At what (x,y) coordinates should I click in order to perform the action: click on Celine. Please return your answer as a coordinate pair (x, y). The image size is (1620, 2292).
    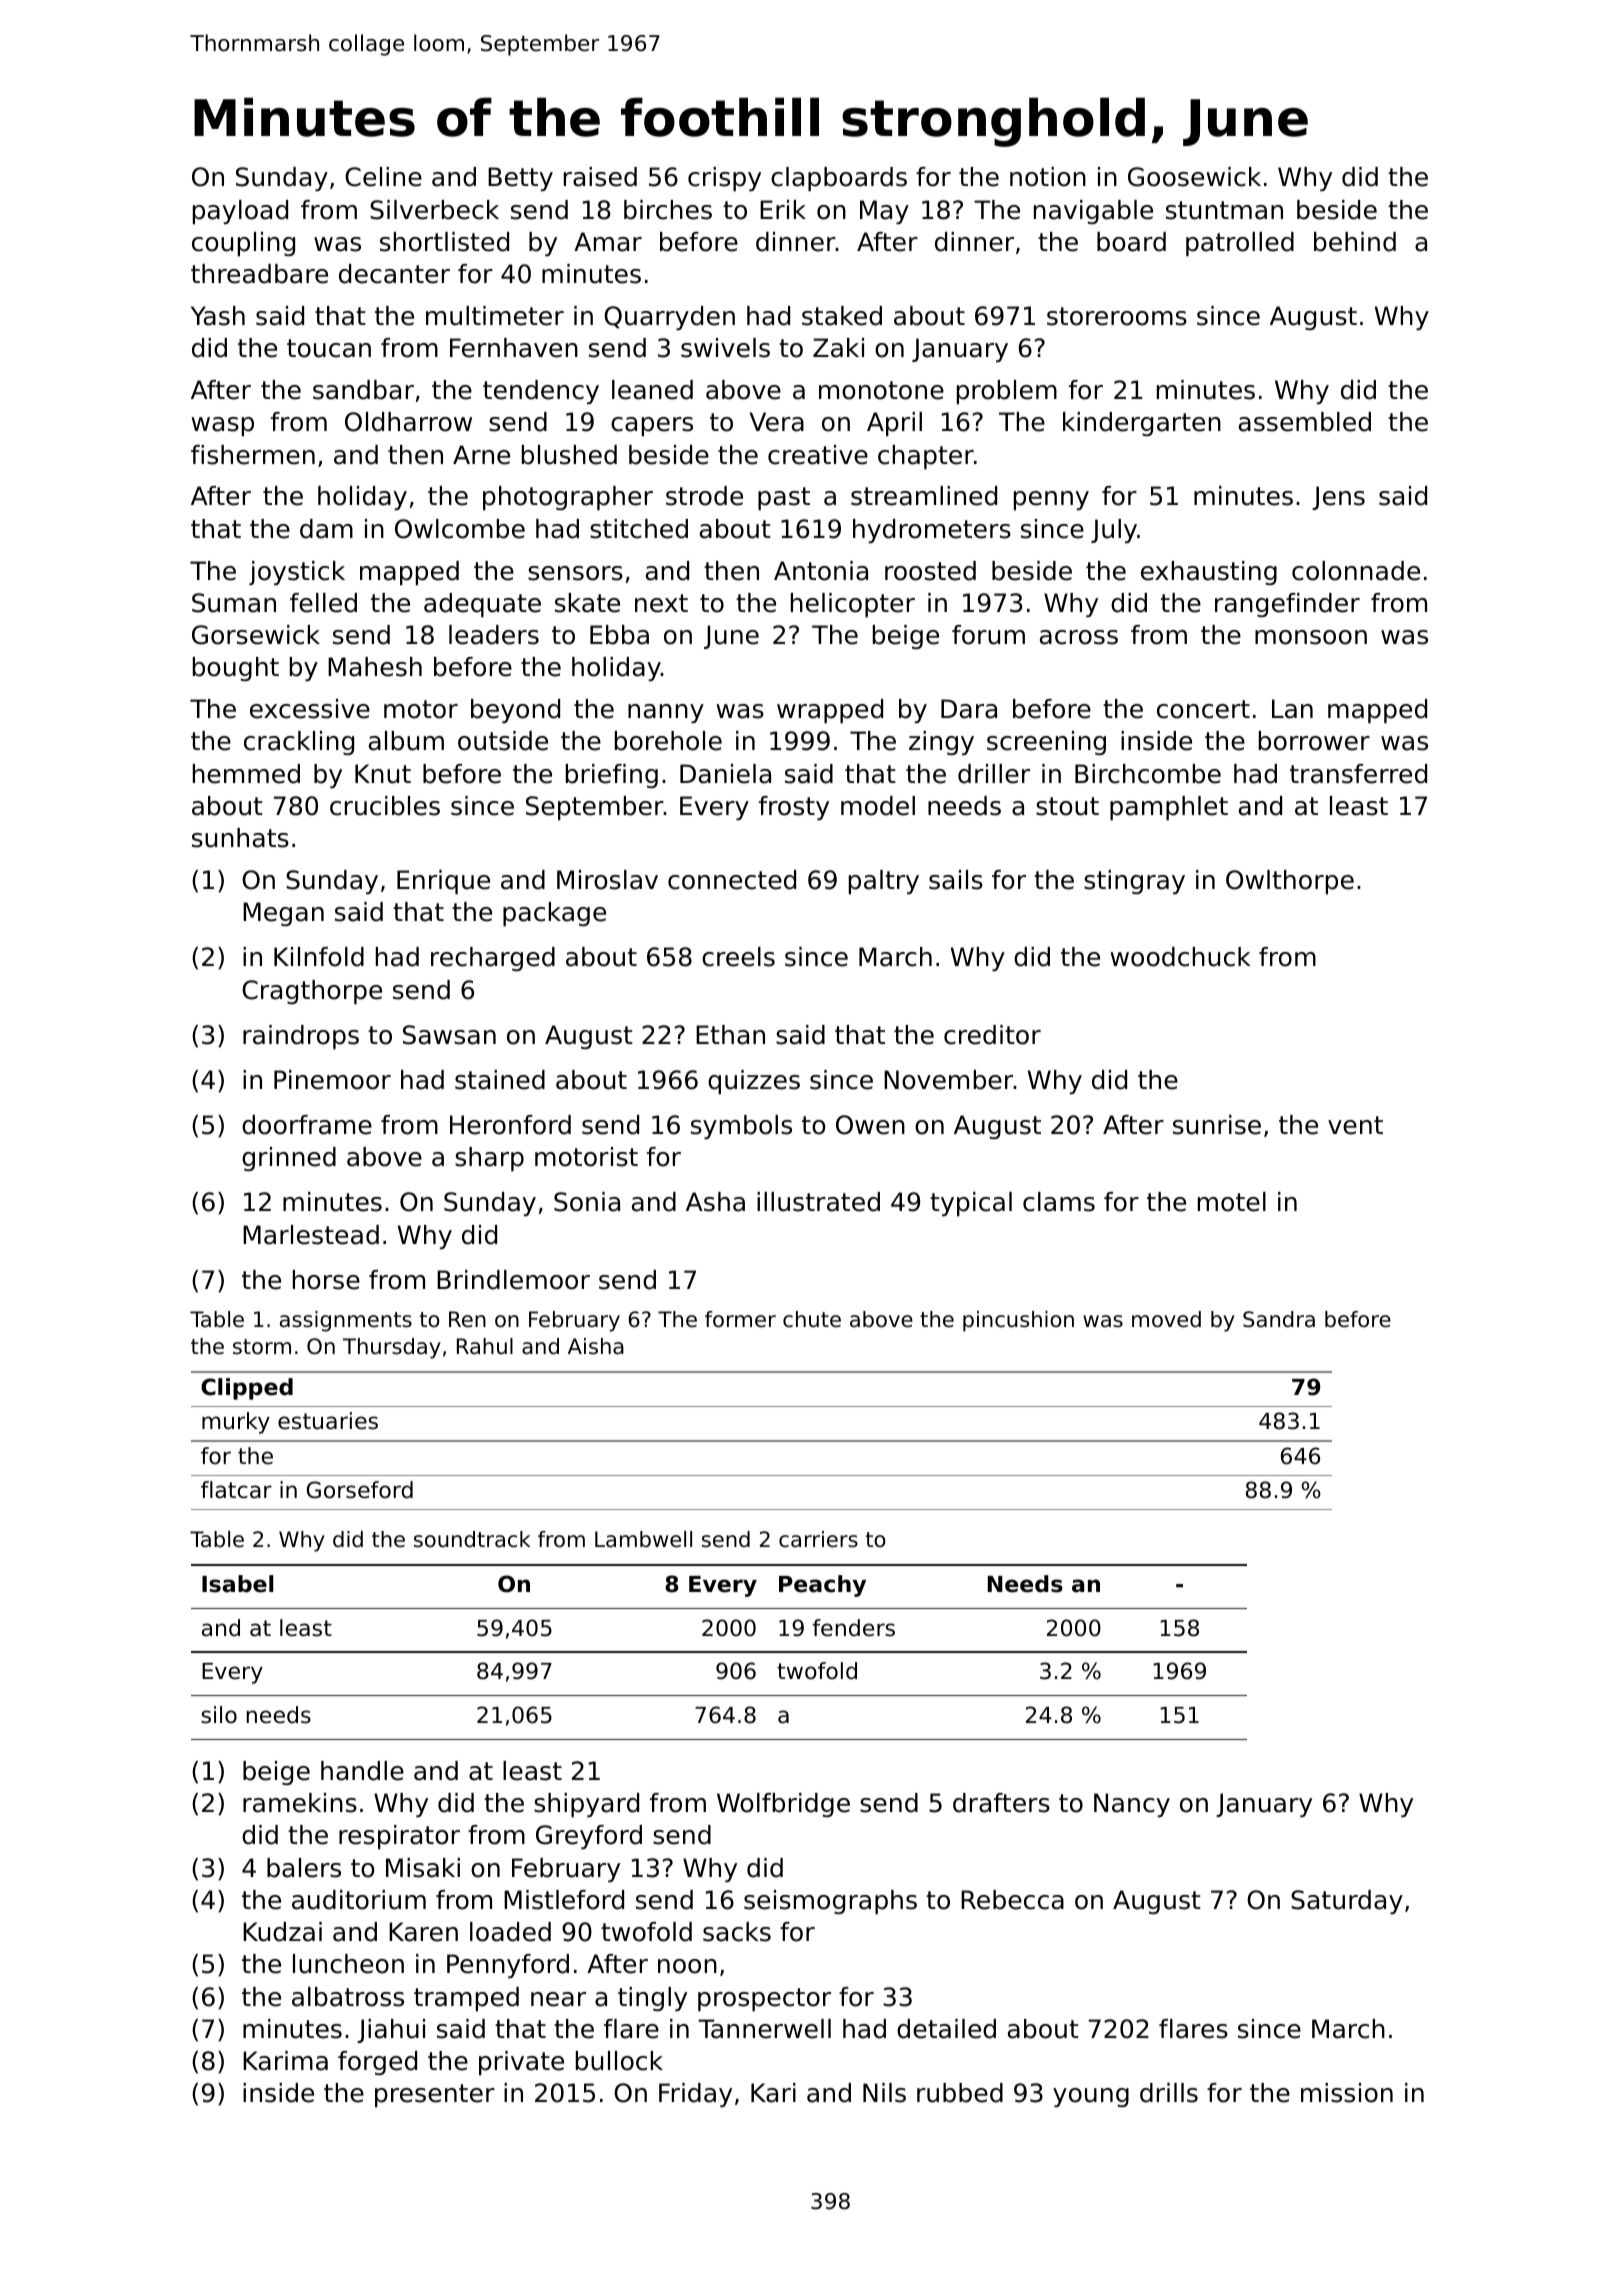
    Looking at the image, I should click on (383, 177).
